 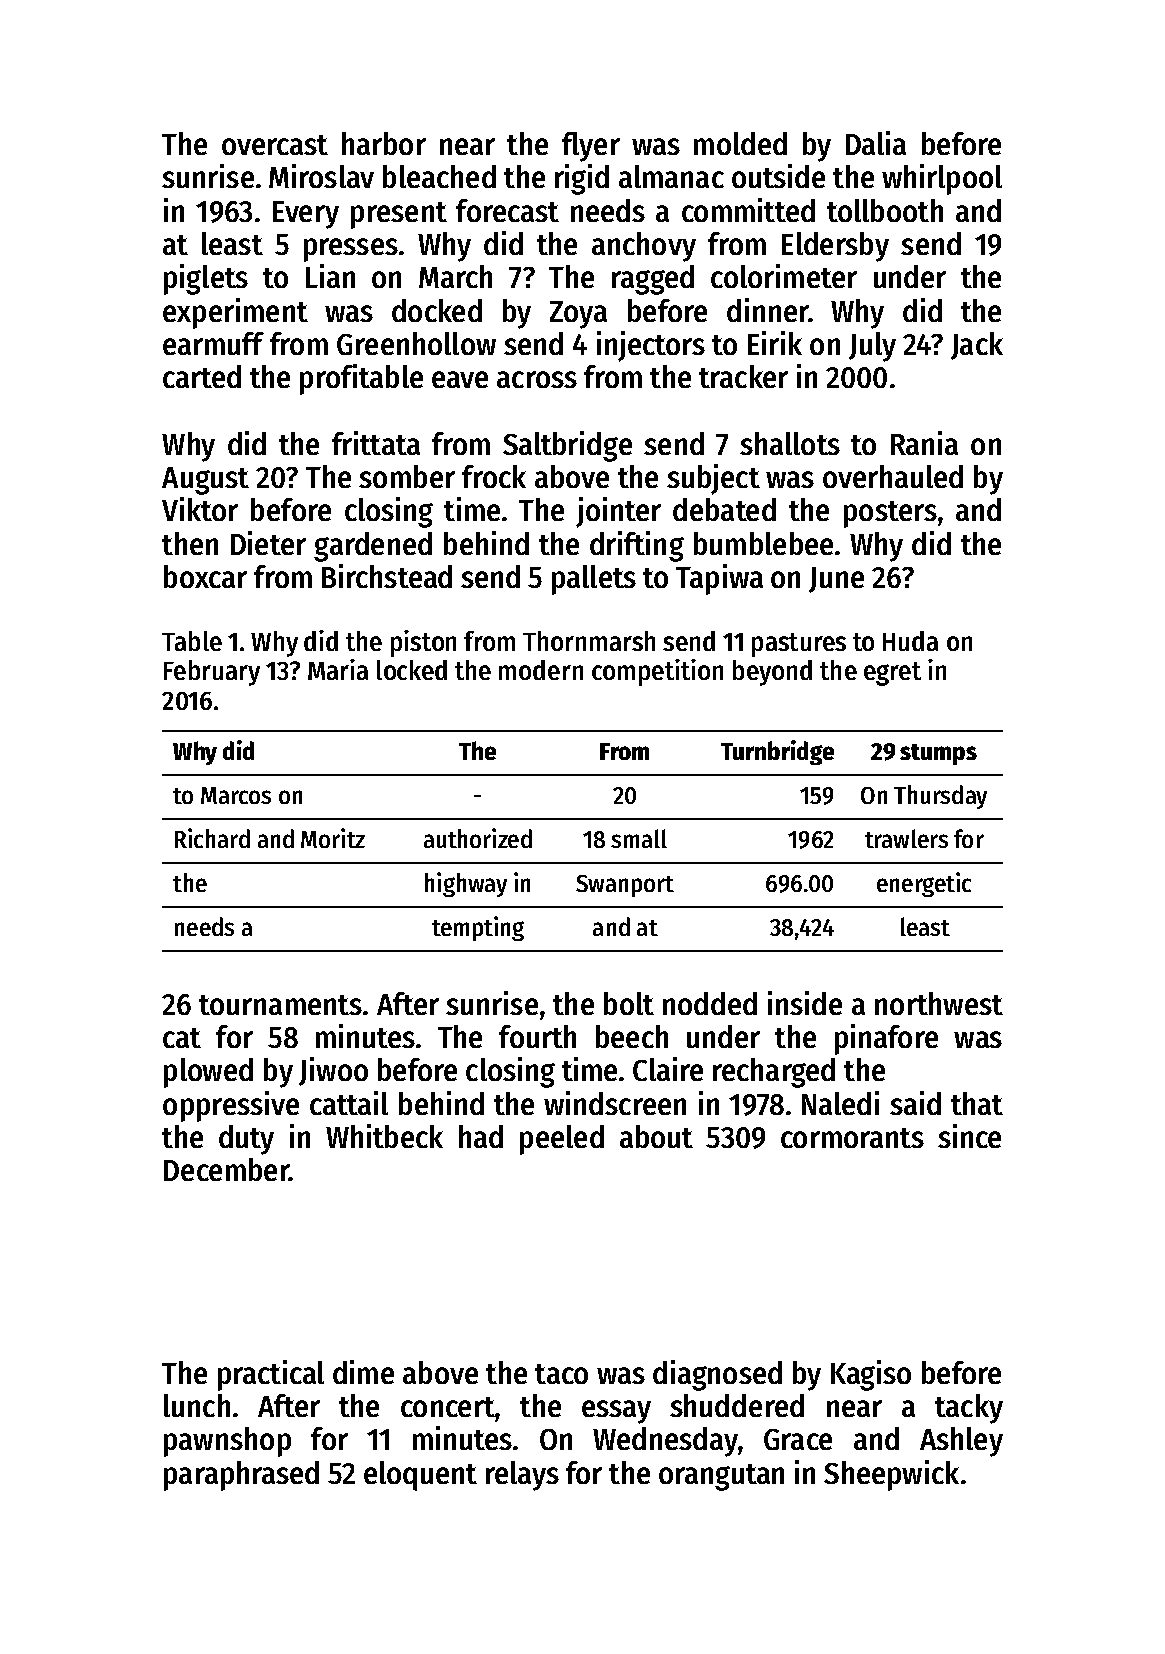 I want to click on beech, so click(x=632, y=1036).
